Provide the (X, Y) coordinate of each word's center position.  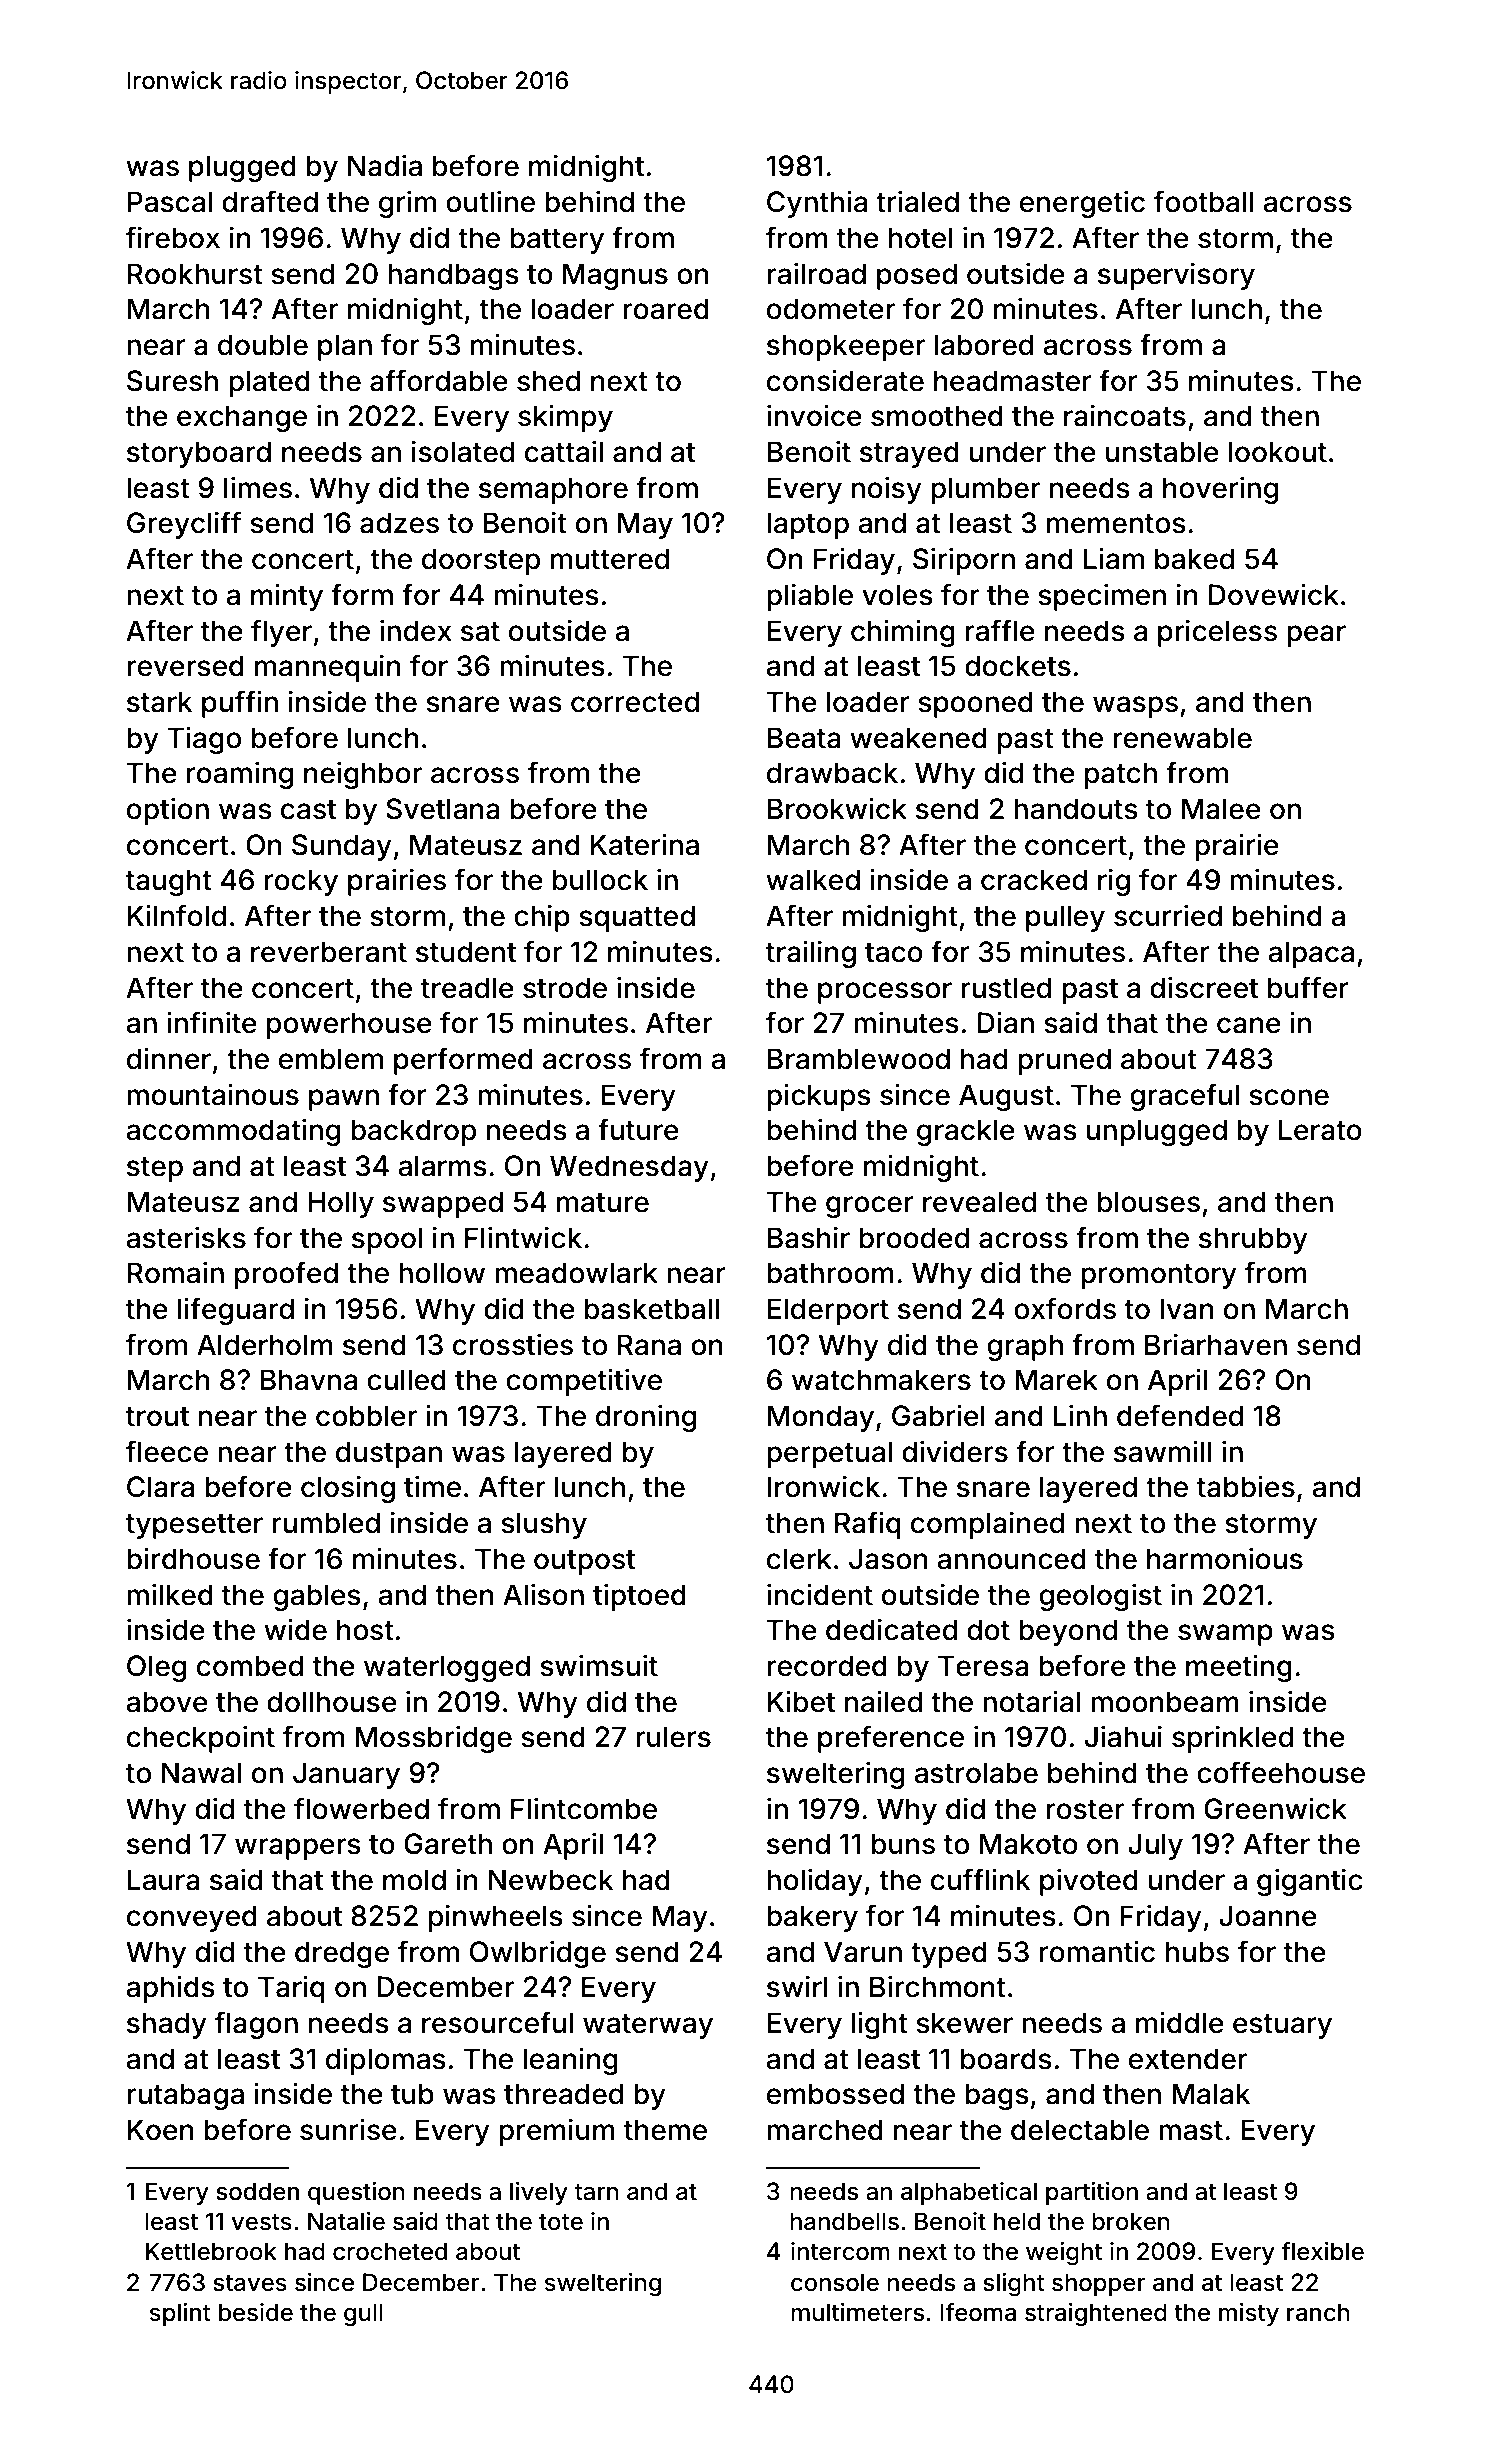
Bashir (809, 1238)
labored (984, 345)
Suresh (172, 381)
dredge (342, 1954)
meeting (1239, 1668)
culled (406, 1380)
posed (917, 276)
